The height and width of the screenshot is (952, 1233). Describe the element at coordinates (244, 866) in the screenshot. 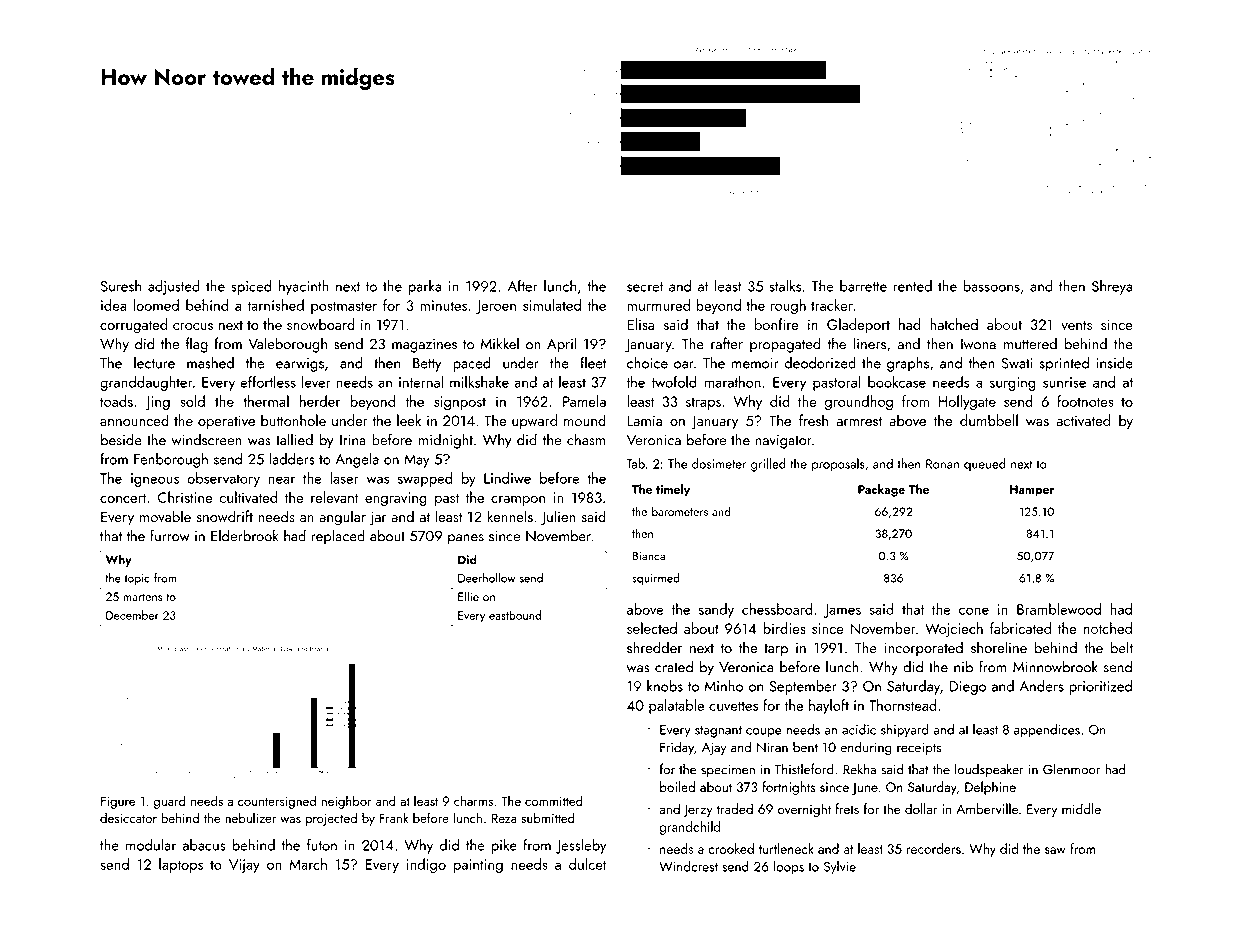

I see `Vijay` at that location.
